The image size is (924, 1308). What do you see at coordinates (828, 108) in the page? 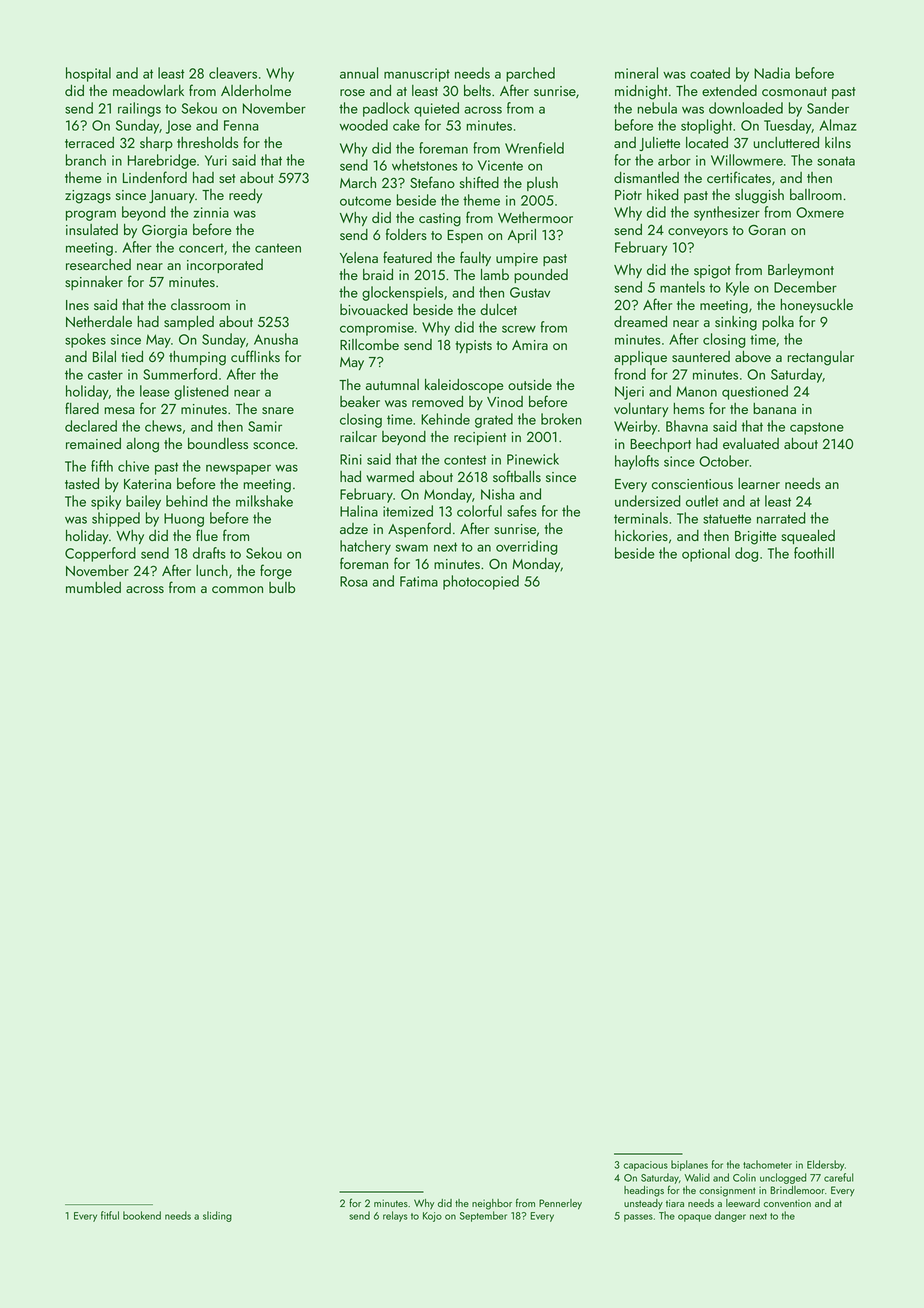
I see `Sander` at bounding box center [828, 108].
